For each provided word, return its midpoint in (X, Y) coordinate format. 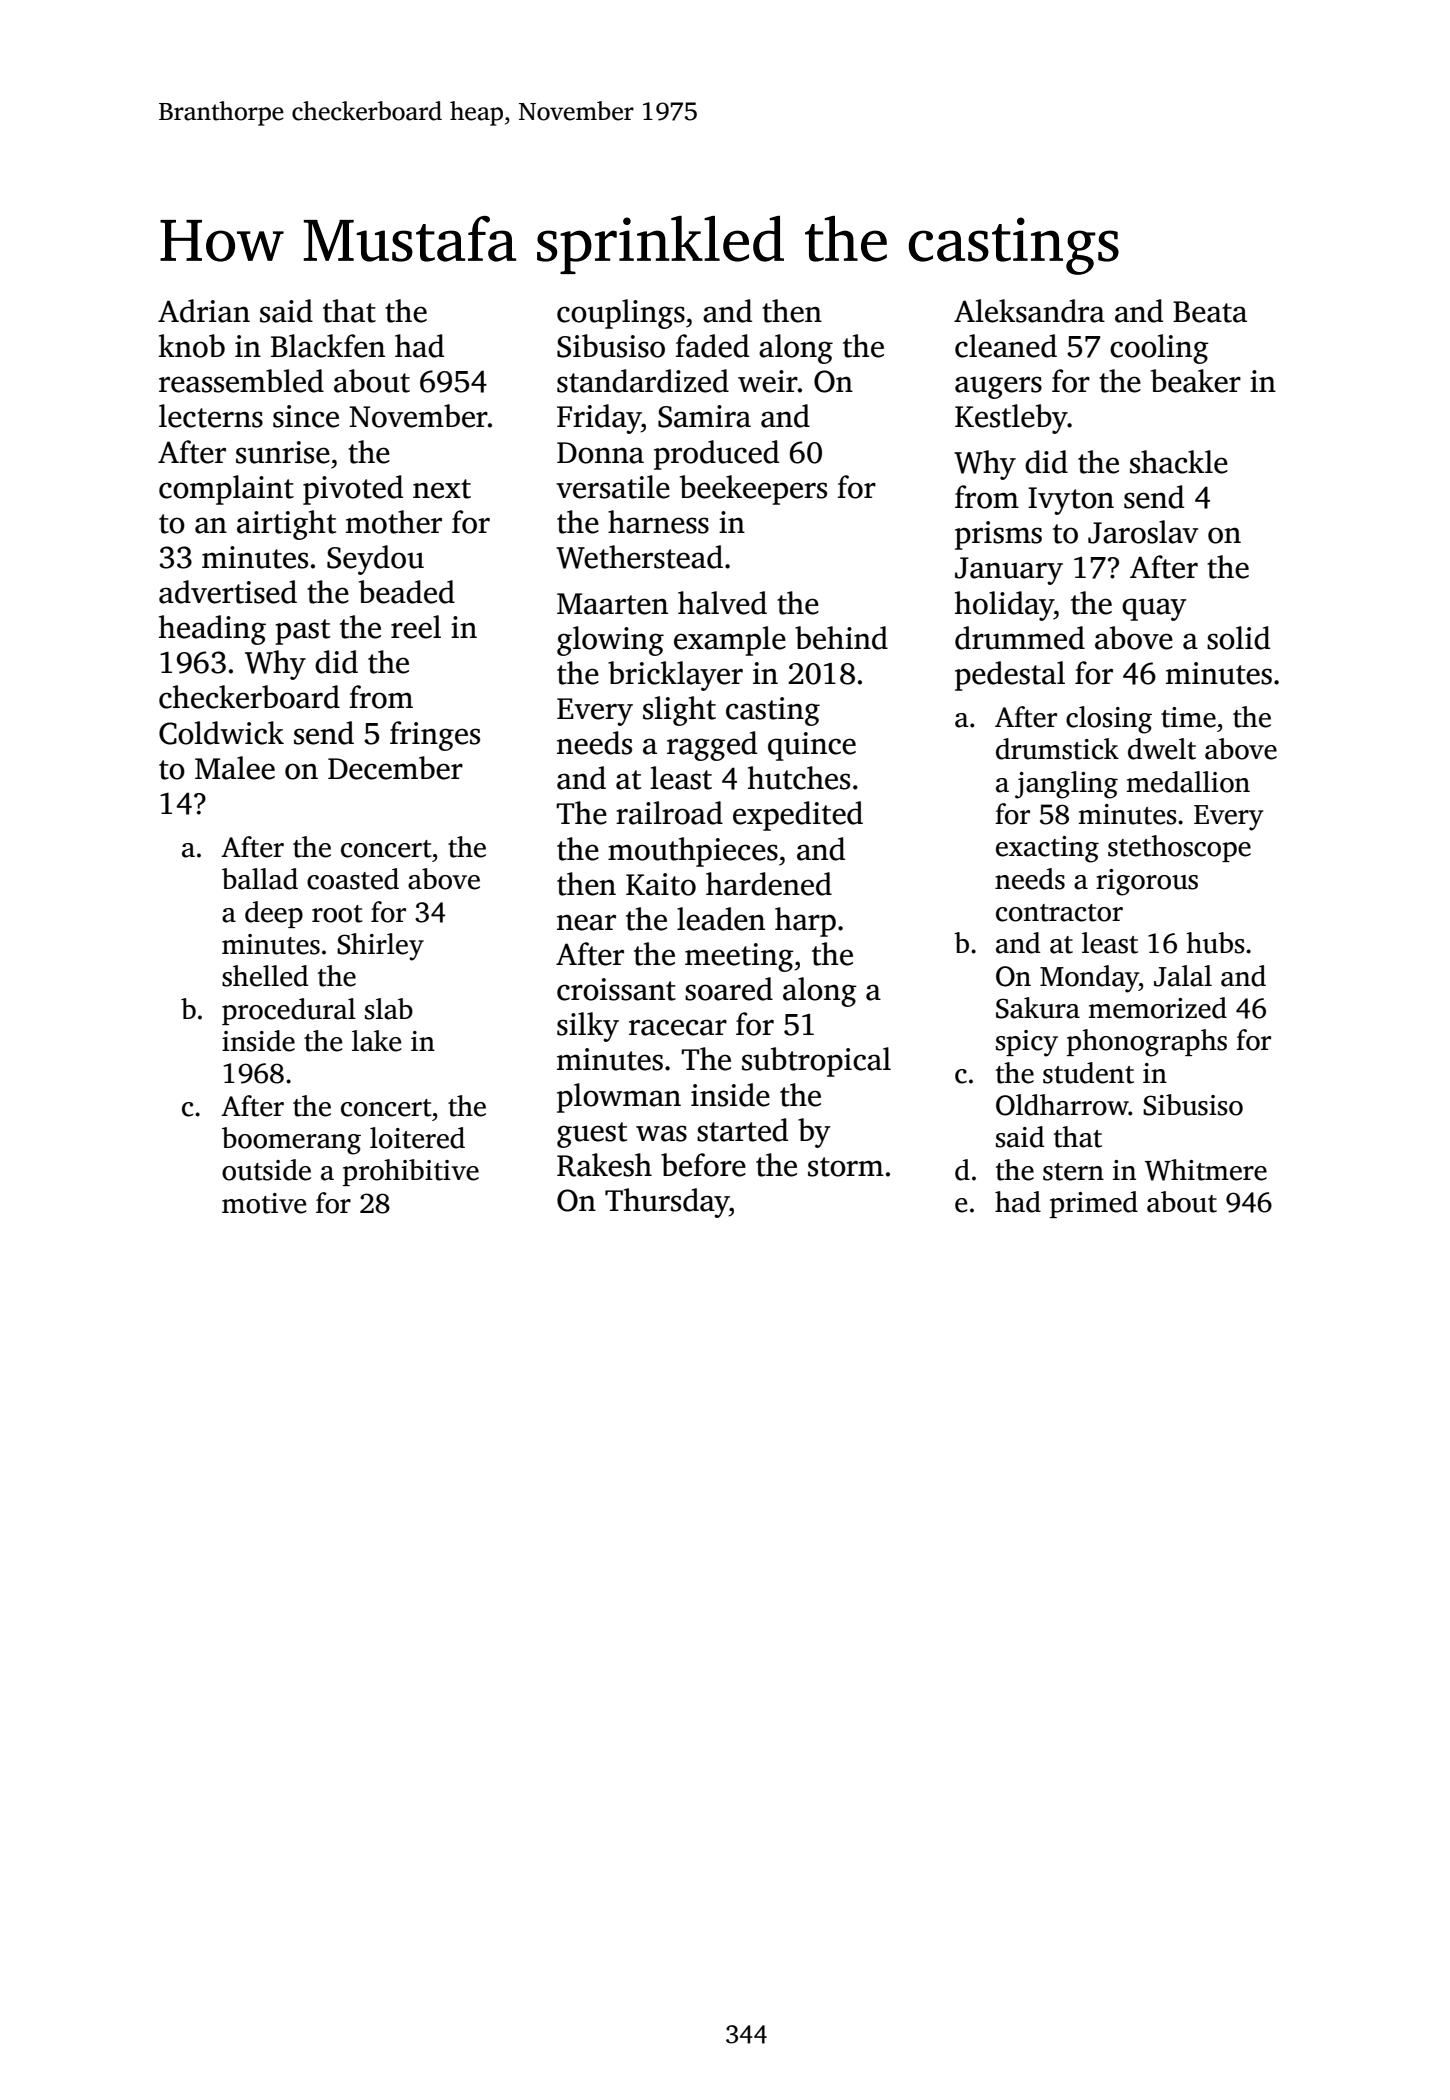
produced (716, 455)
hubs (1215, 943)
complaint (226, 490)
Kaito (661, 884)
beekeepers (753, 490)
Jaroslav (1143, 532)
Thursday (667, 1203)
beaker (1196, 381)
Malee (235, 768)
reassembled (241, 381)
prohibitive (411, 1172)
